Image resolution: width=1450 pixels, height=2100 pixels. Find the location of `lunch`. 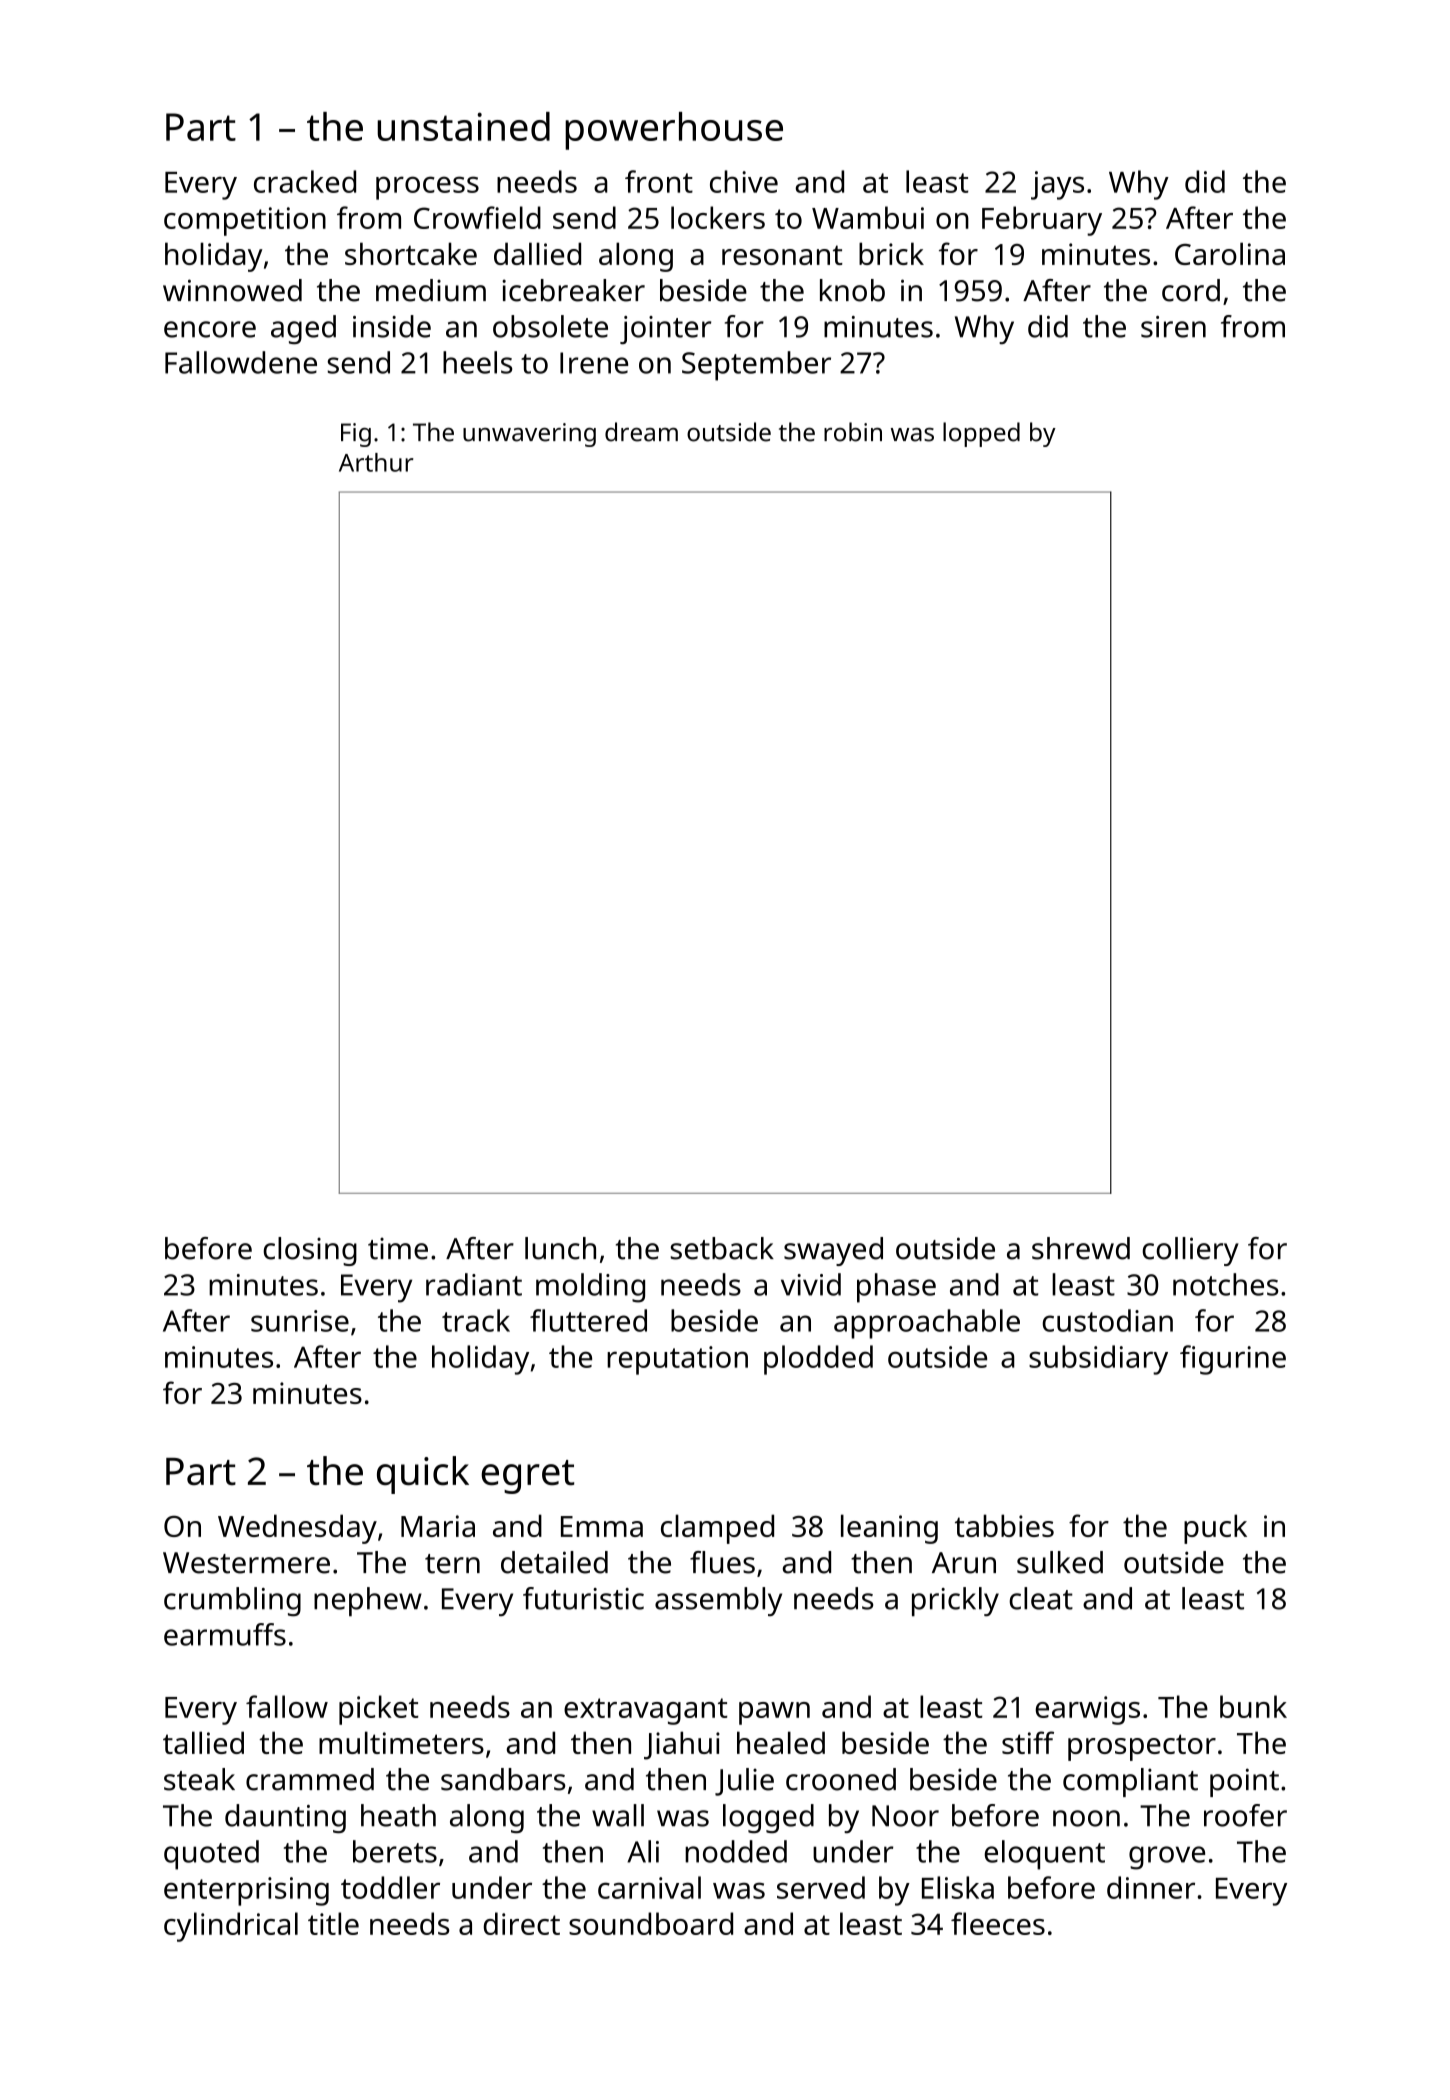

lunch is located at coordinates (560, 1248).
